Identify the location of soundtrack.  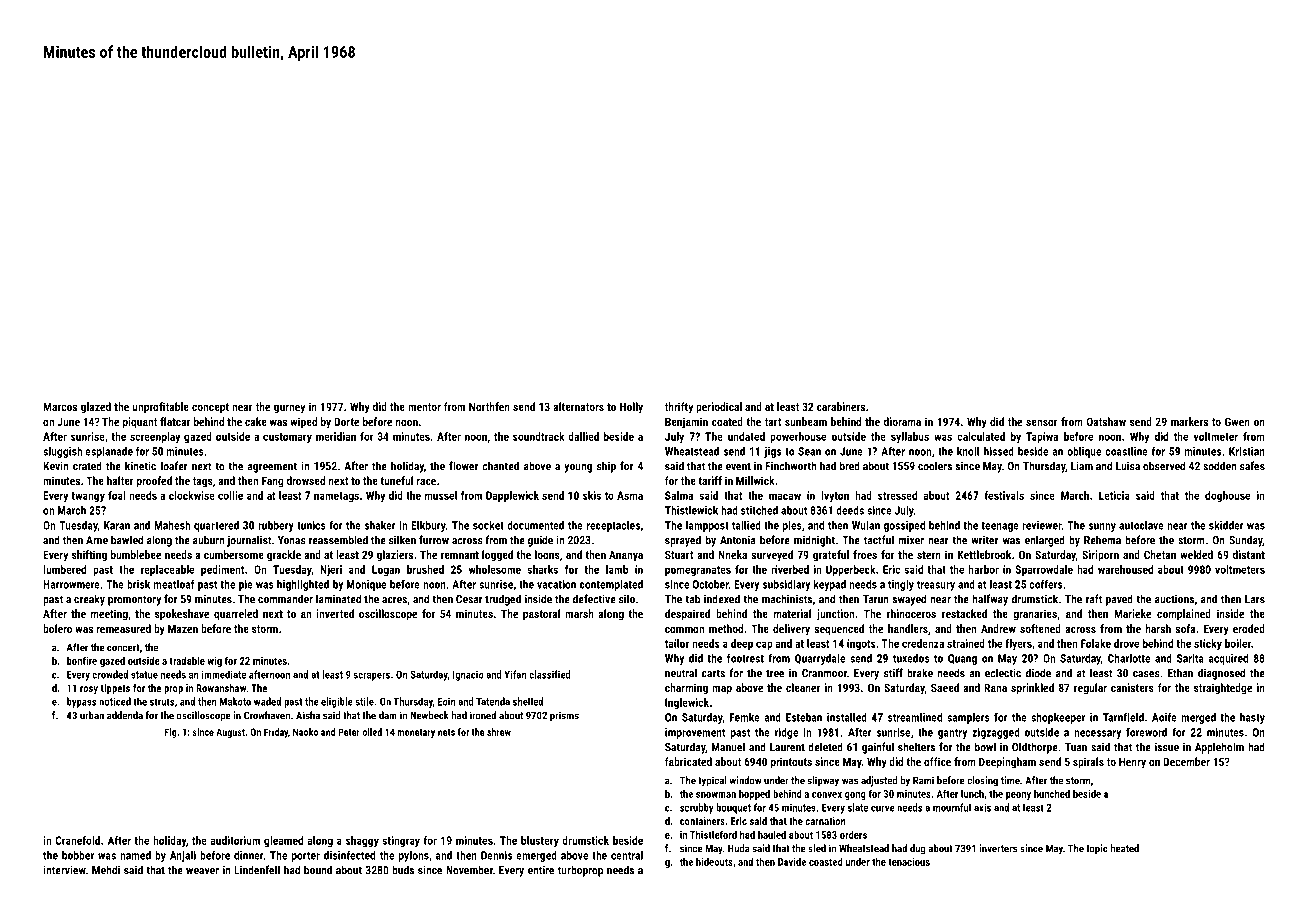
(539, 436).
